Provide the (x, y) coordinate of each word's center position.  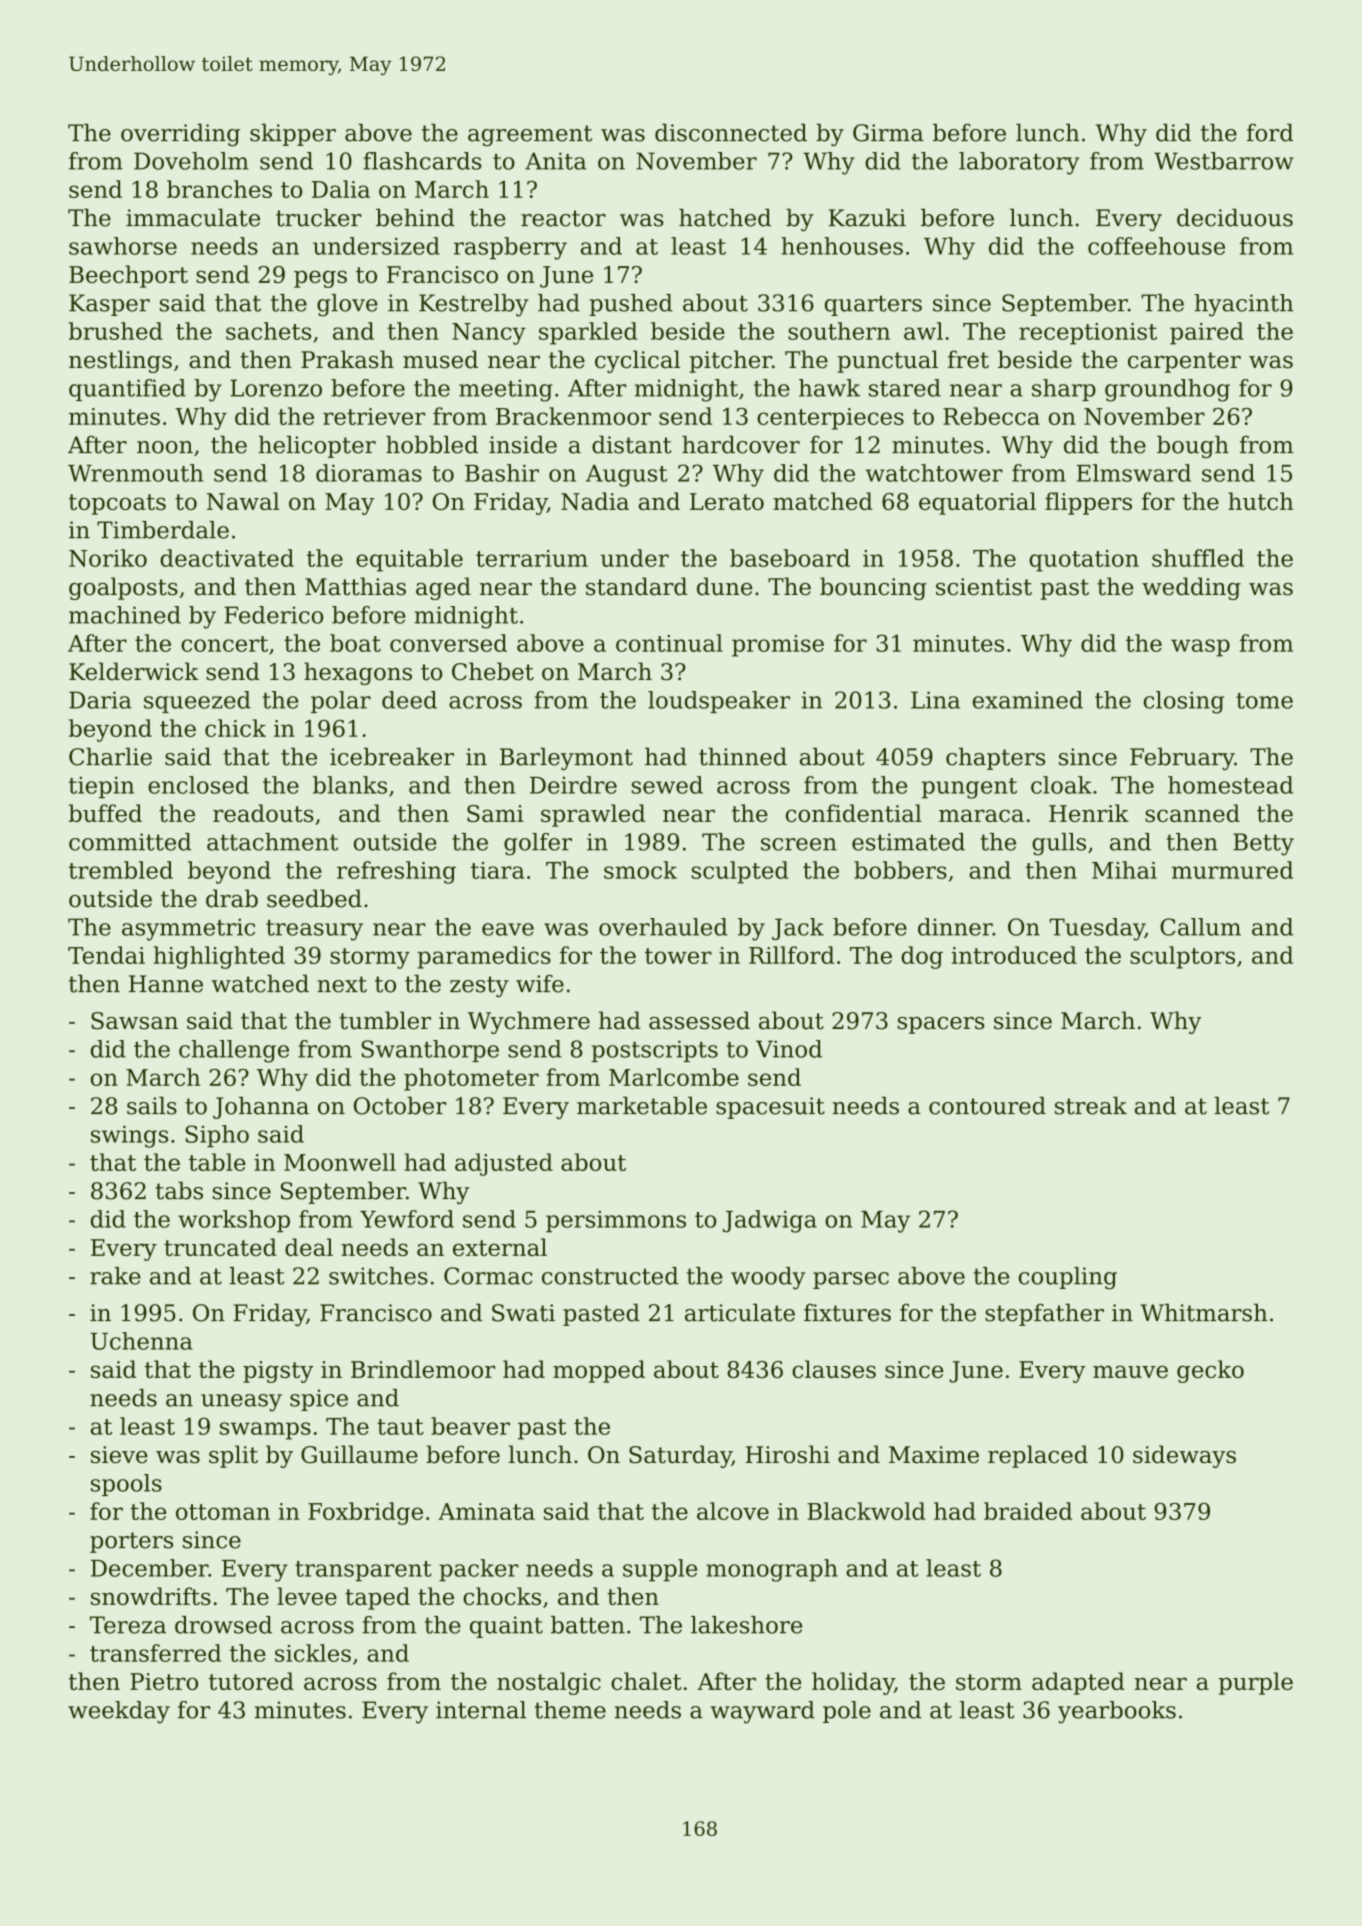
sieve (119, 1455)
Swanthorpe (430, 1051)
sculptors (1182, 957)
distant (632, 444)
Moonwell (340, 1162)
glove (347, 305)
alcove (733, 1511)
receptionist (1088, 334)
